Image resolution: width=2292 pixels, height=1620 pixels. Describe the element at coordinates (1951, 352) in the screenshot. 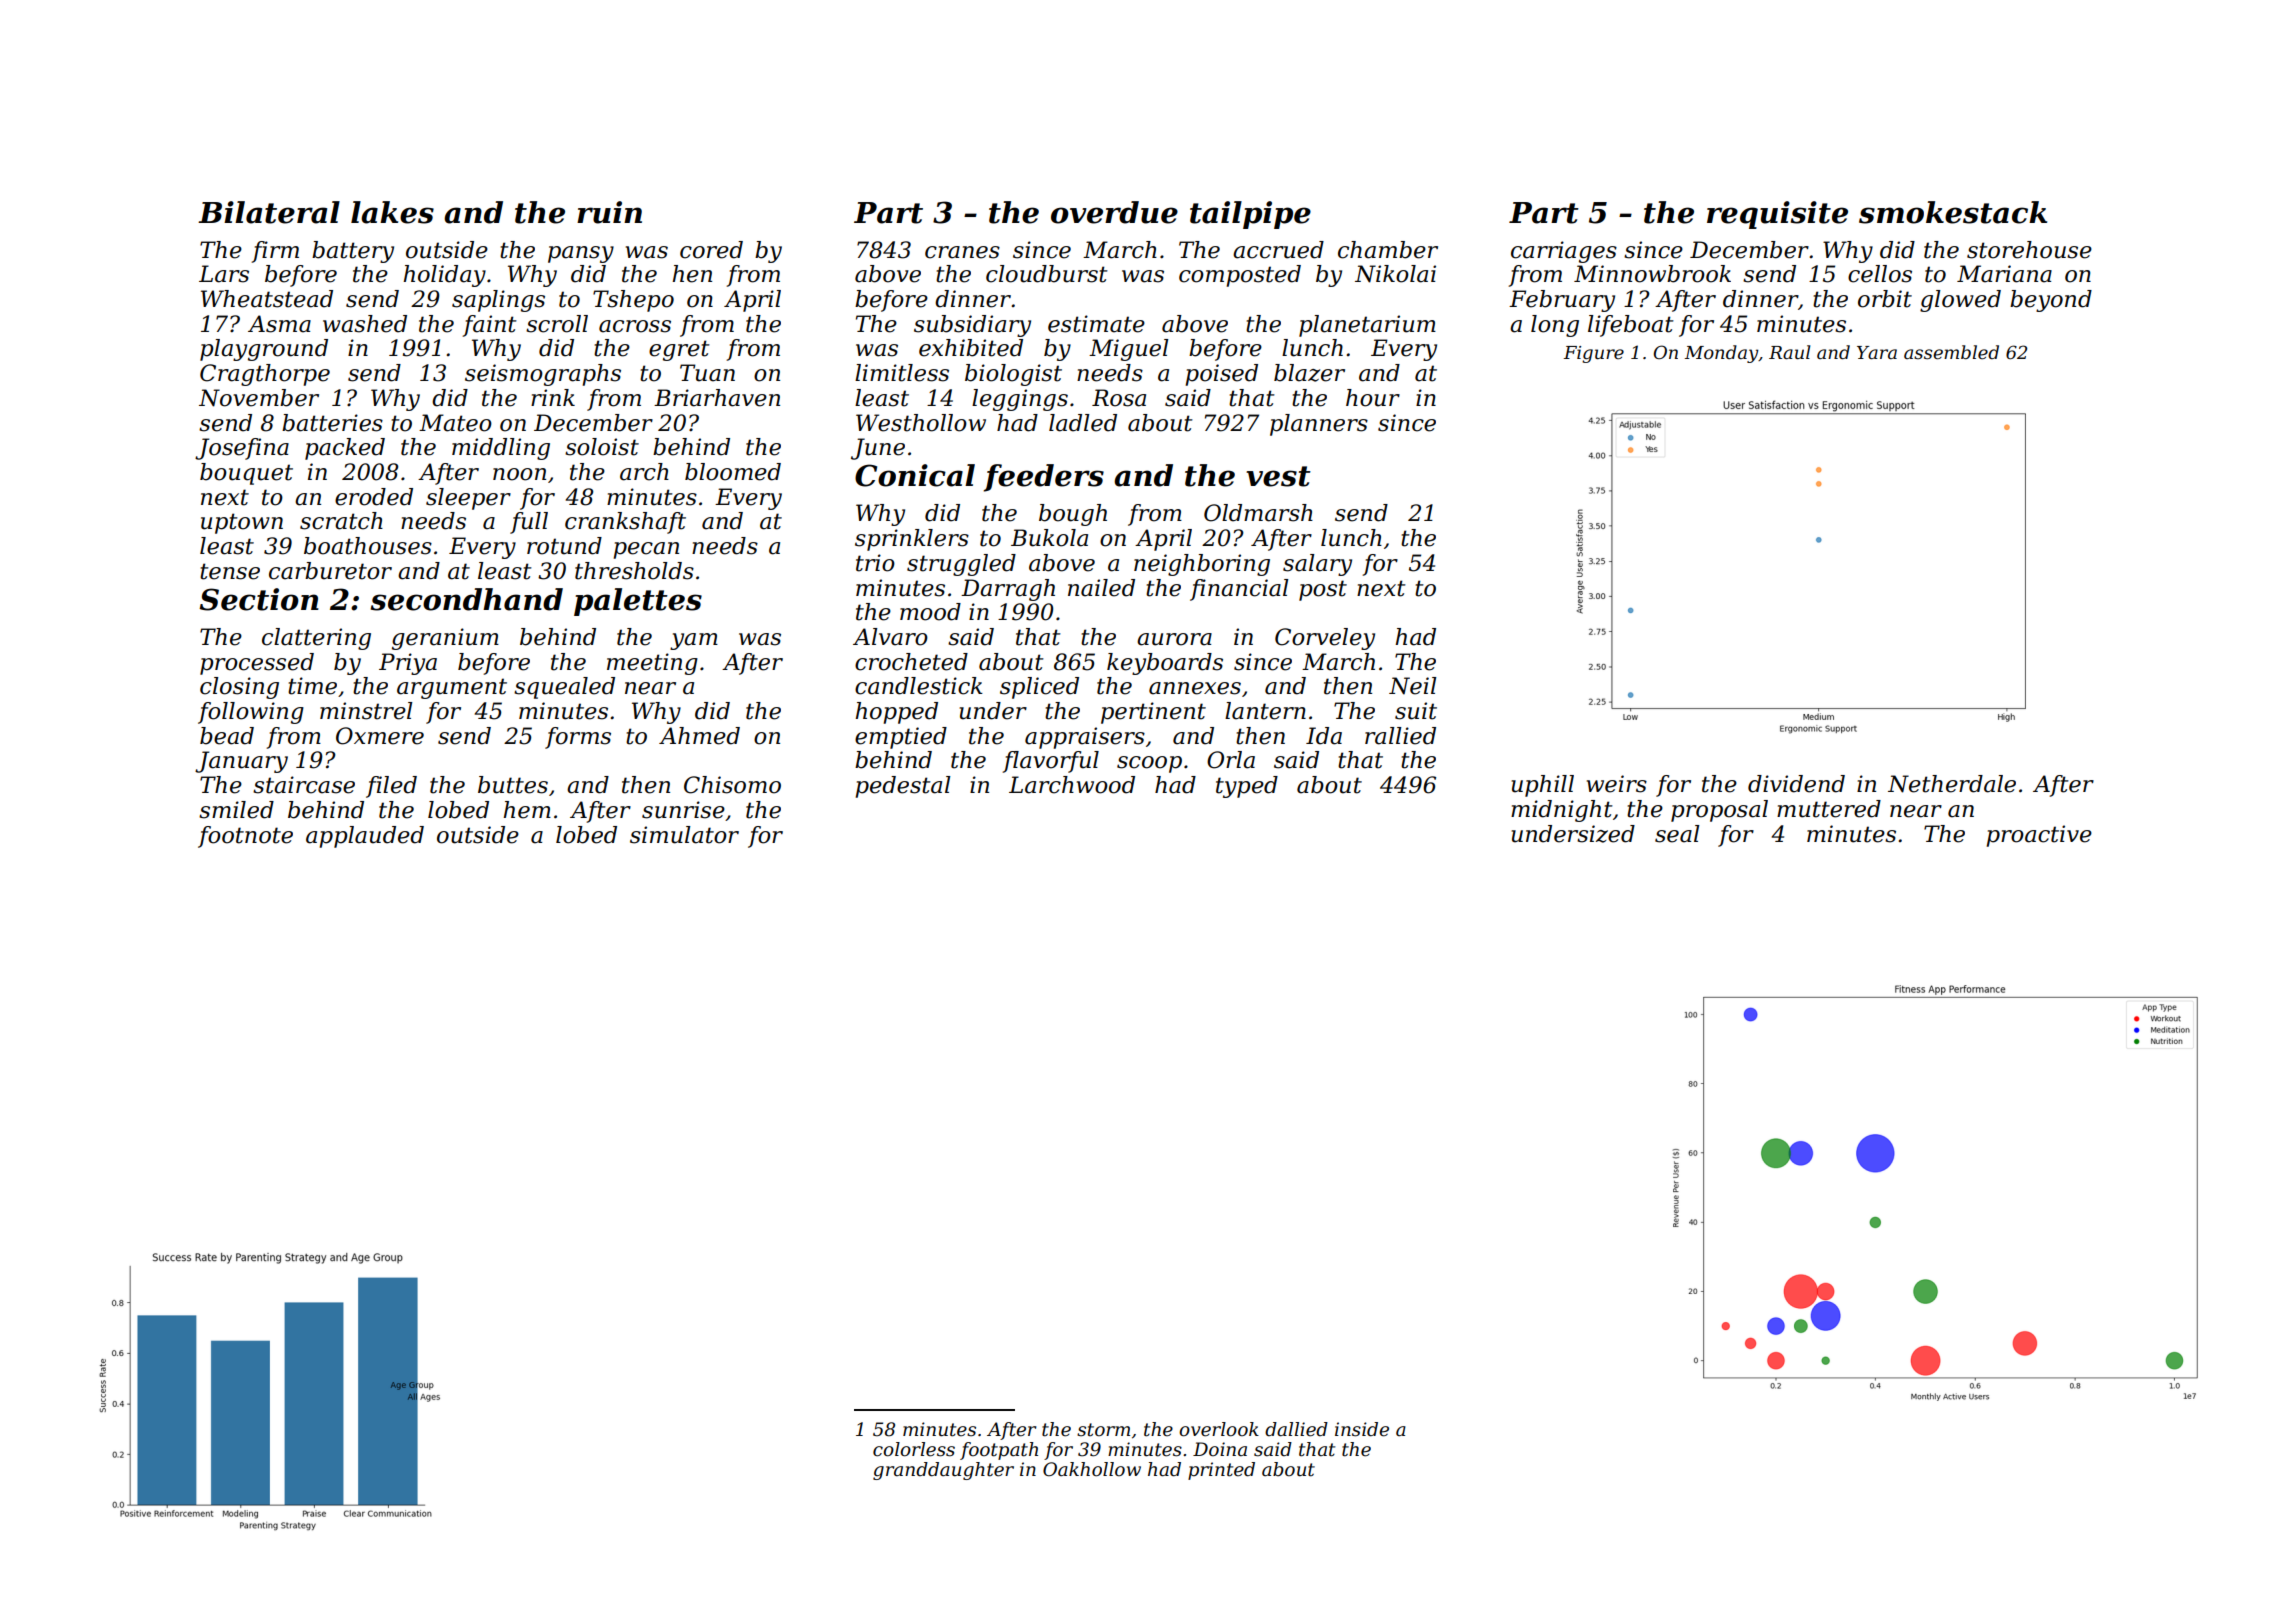

I see `assembled` at that location.
